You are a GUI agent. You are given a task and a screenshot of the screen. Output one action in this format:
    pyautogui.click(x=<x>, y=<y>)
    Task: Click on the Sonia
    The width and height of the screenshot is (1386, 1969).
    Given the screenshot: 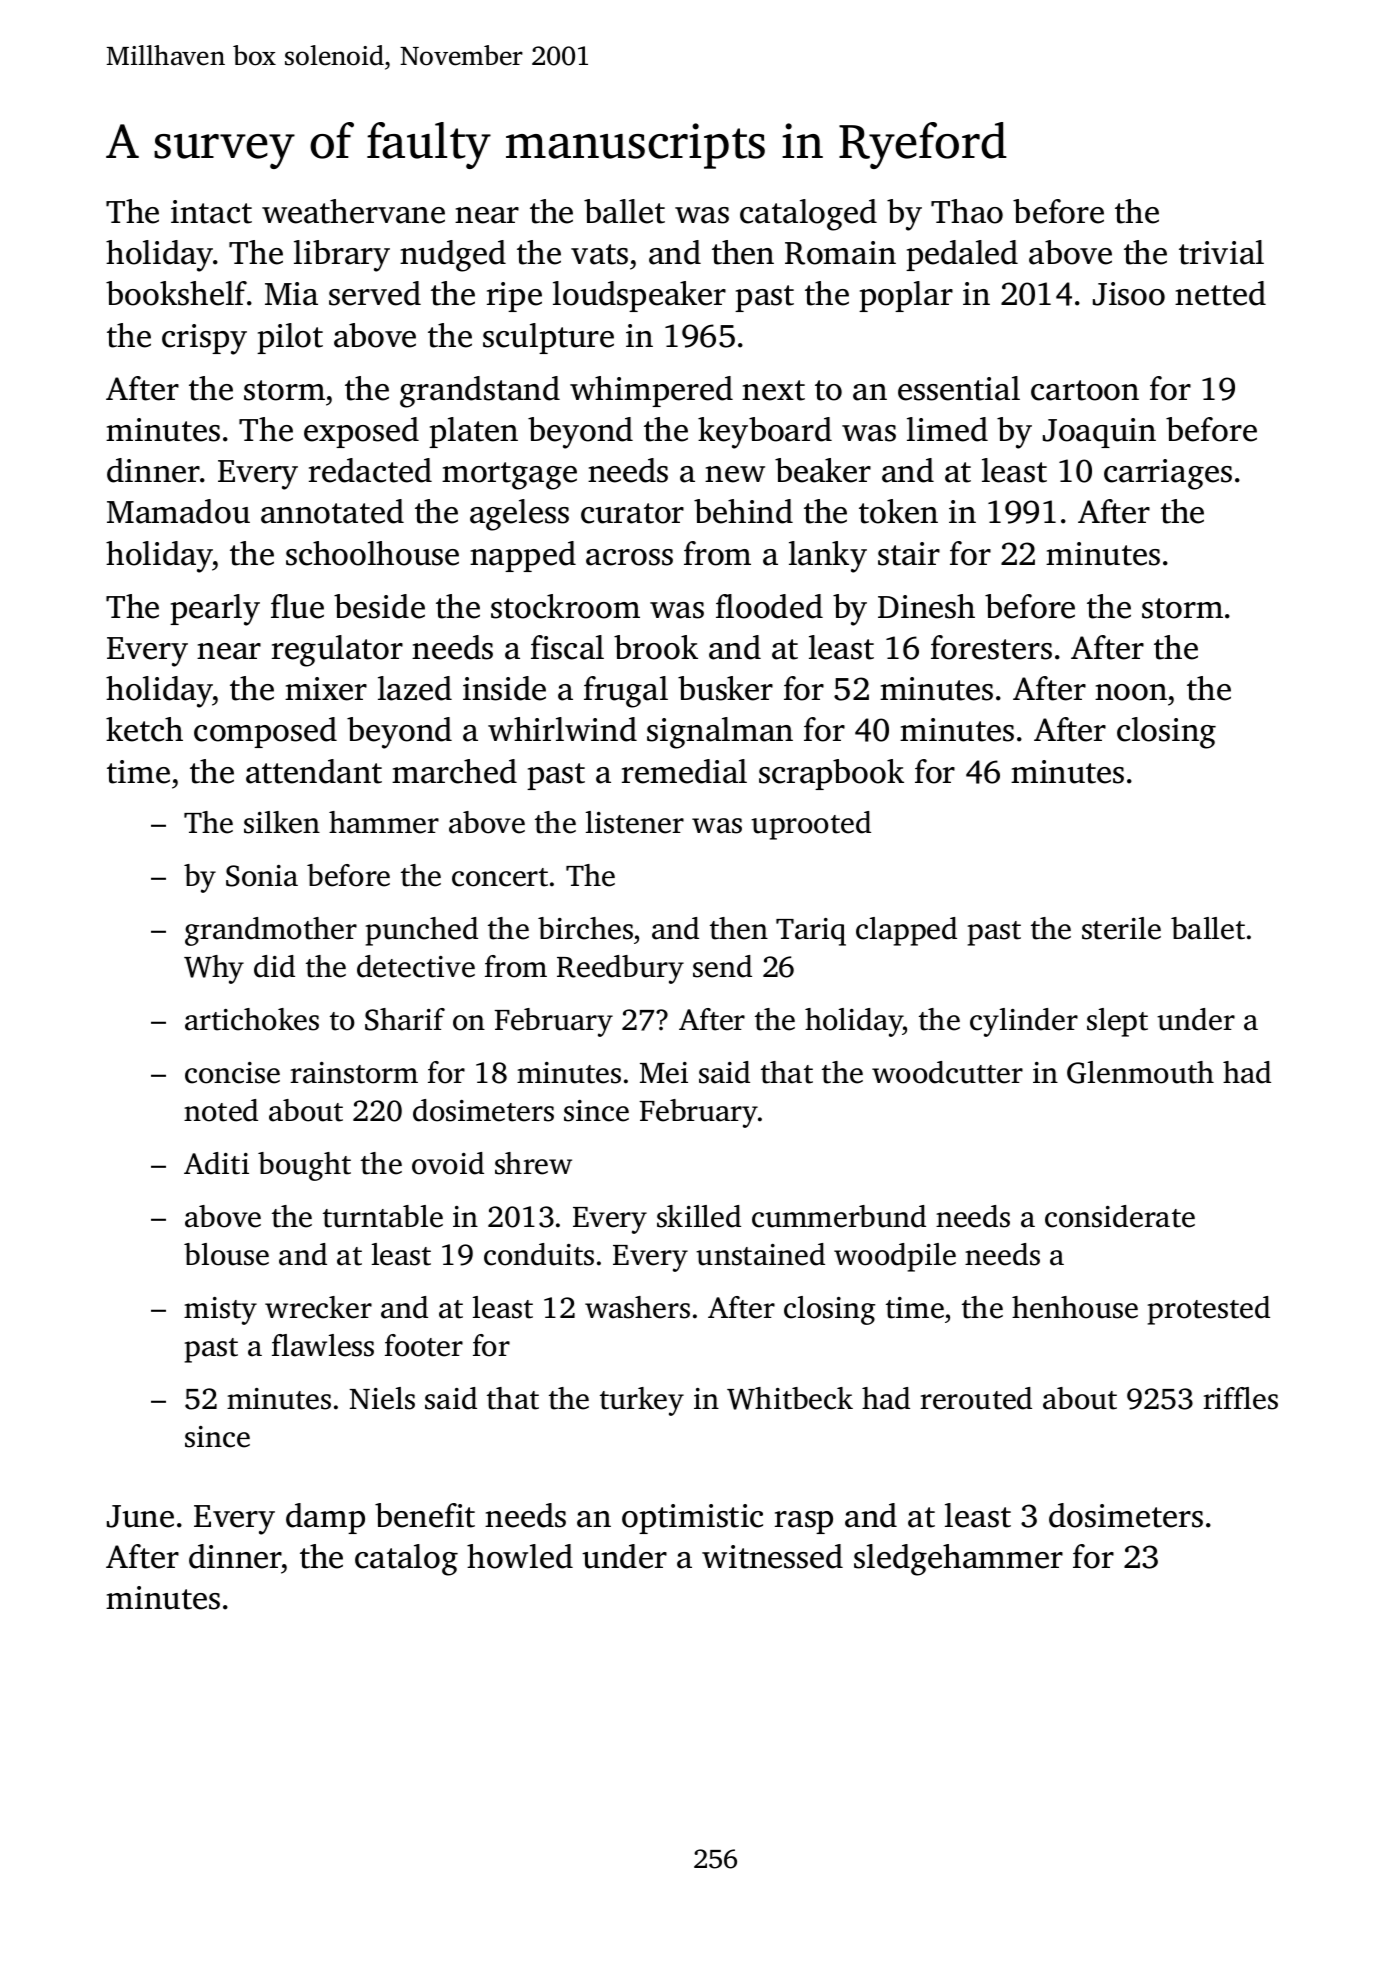 What is the action you would take?
    pyautogui.click(x=262, y=876)
